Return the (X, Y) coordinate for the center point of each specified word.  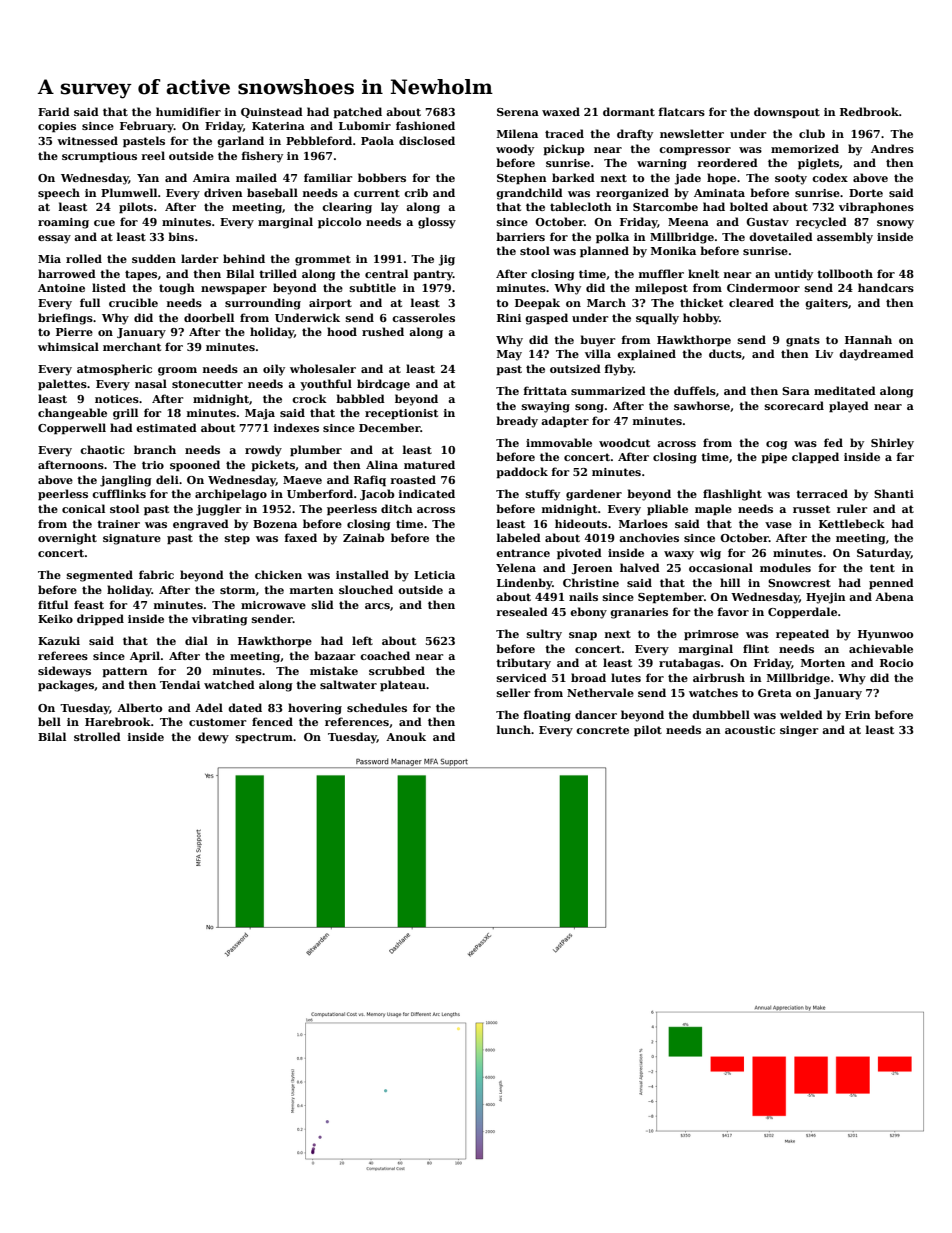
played (849, 407)
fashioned (425, 125)
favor (733, 611)
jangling (126, 481)
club (812, 133)
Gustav (767, 222)
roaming (63, 223)
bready (517, 422)
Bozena (275, 524)
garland (240, 142)
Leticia (434, 575)
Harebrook (118, 721)
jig (447, 260)
